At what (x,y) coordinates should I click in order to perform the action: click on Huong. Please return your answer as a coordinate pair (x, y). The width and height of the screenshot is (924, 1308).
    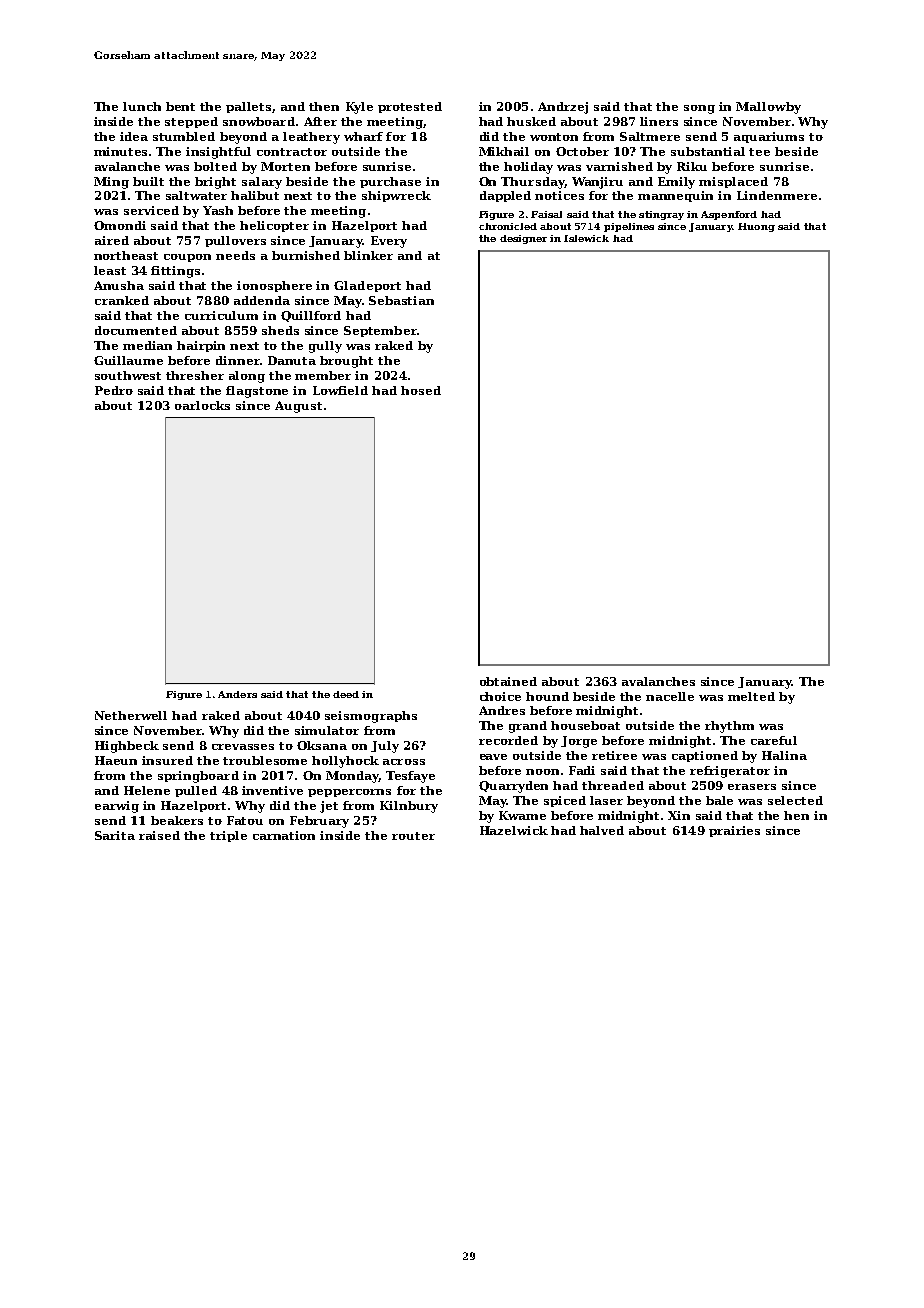
    Looking at the image, I should click on (756, 227).
